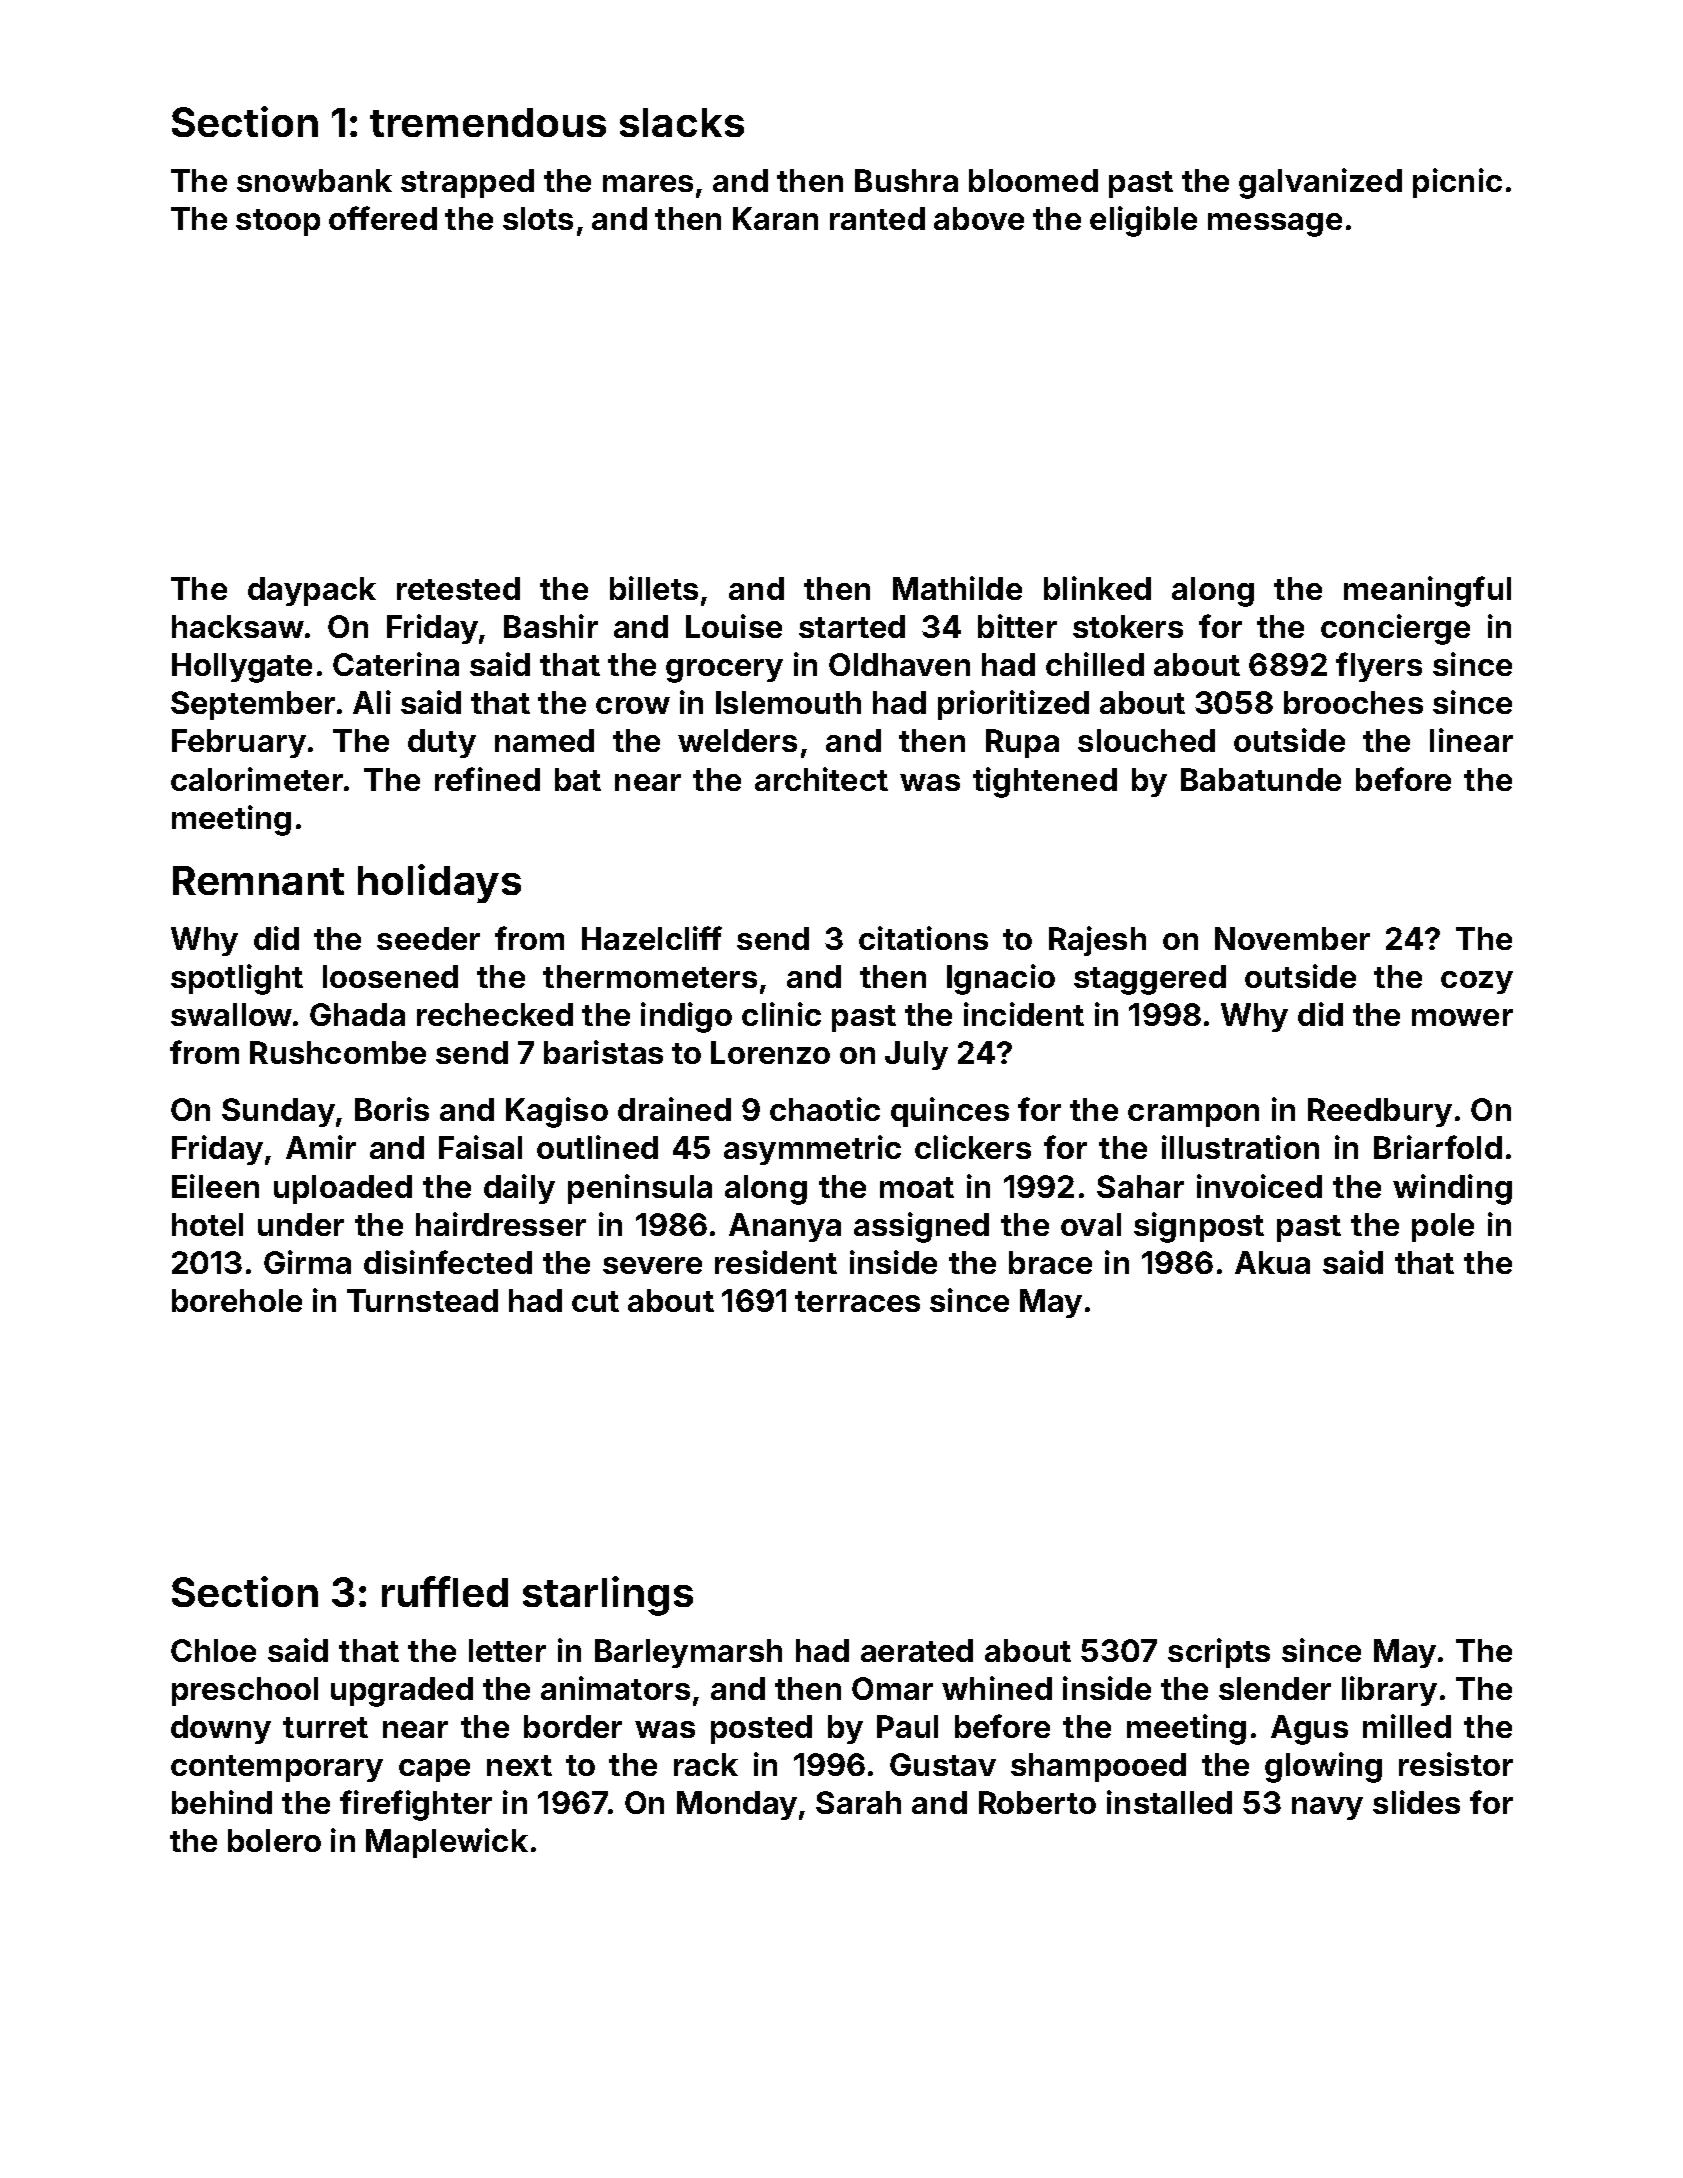 The width and height of the document is (1683, 2178). I want to click on bolero, so click(274, 1840).
